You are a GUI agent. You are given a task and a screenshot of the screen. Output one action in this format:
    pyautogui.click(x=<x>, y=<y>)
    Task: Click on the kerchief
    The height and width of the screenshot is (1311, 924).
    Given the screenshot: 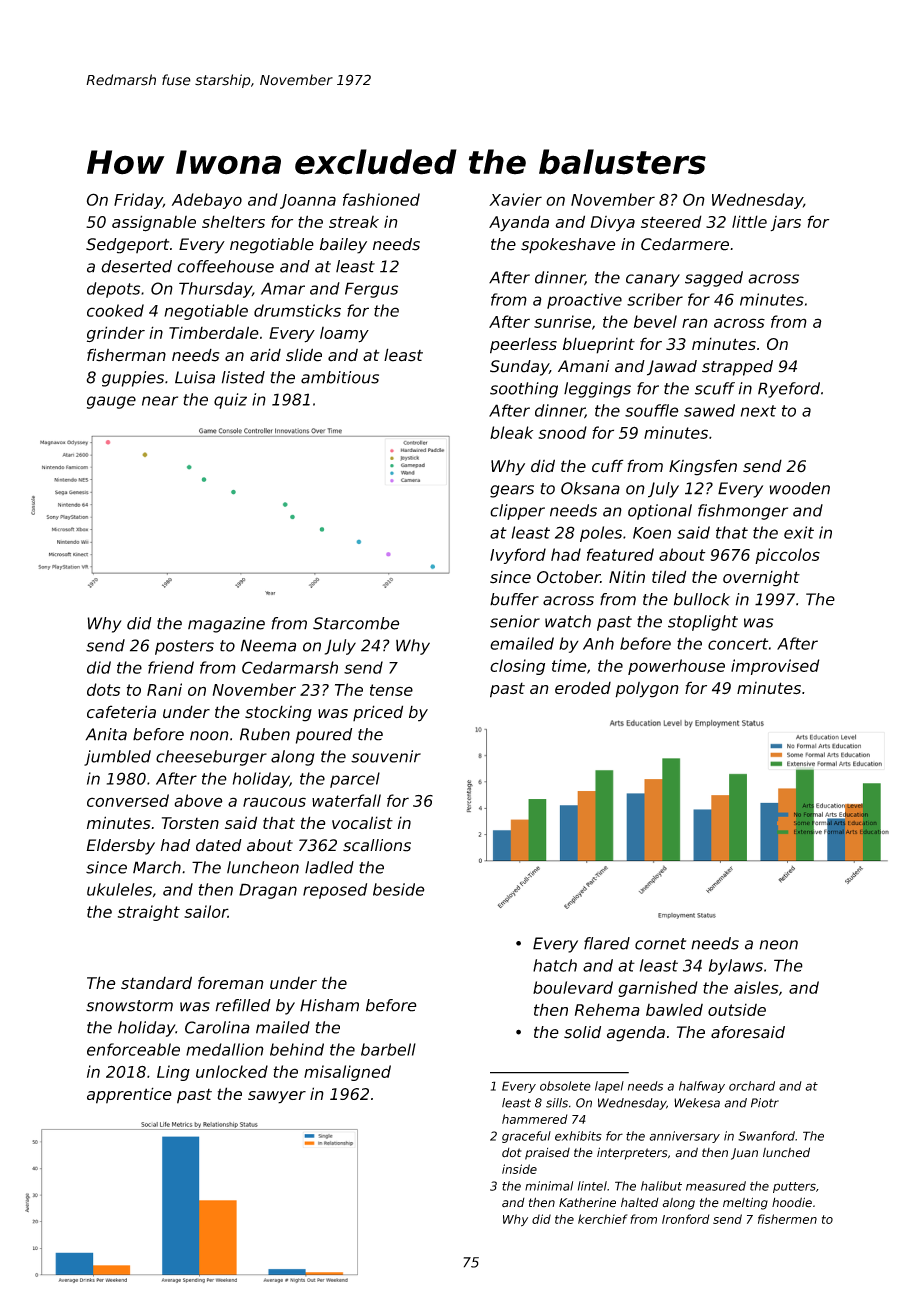 What is the action you would take?
    pyautogui.click(x=603, y=1219)
